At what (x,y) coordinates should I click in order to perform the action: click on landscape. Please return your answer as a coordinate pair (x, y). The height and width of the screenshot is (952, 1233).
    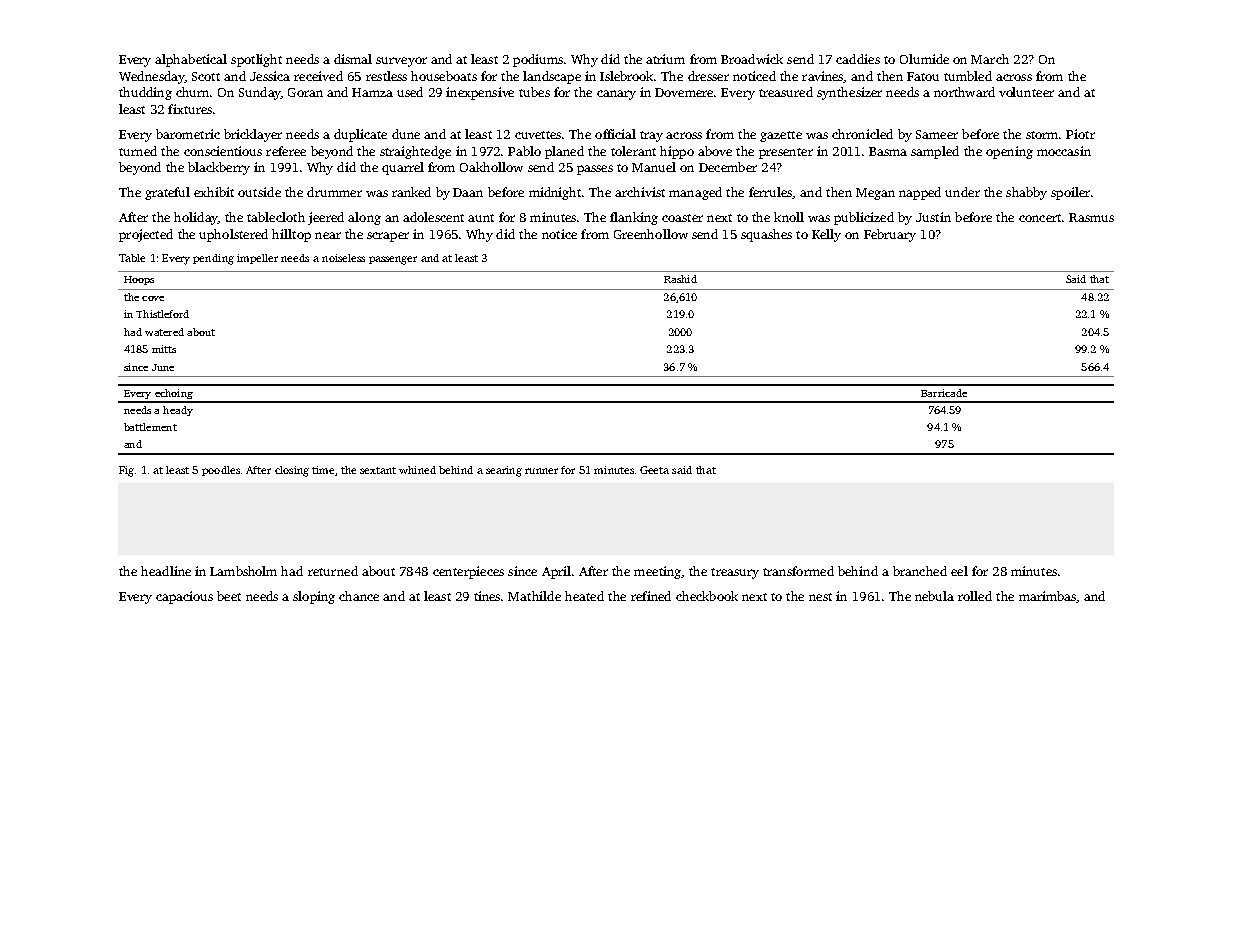
    Looking at the image, I should click on (552, 77).
